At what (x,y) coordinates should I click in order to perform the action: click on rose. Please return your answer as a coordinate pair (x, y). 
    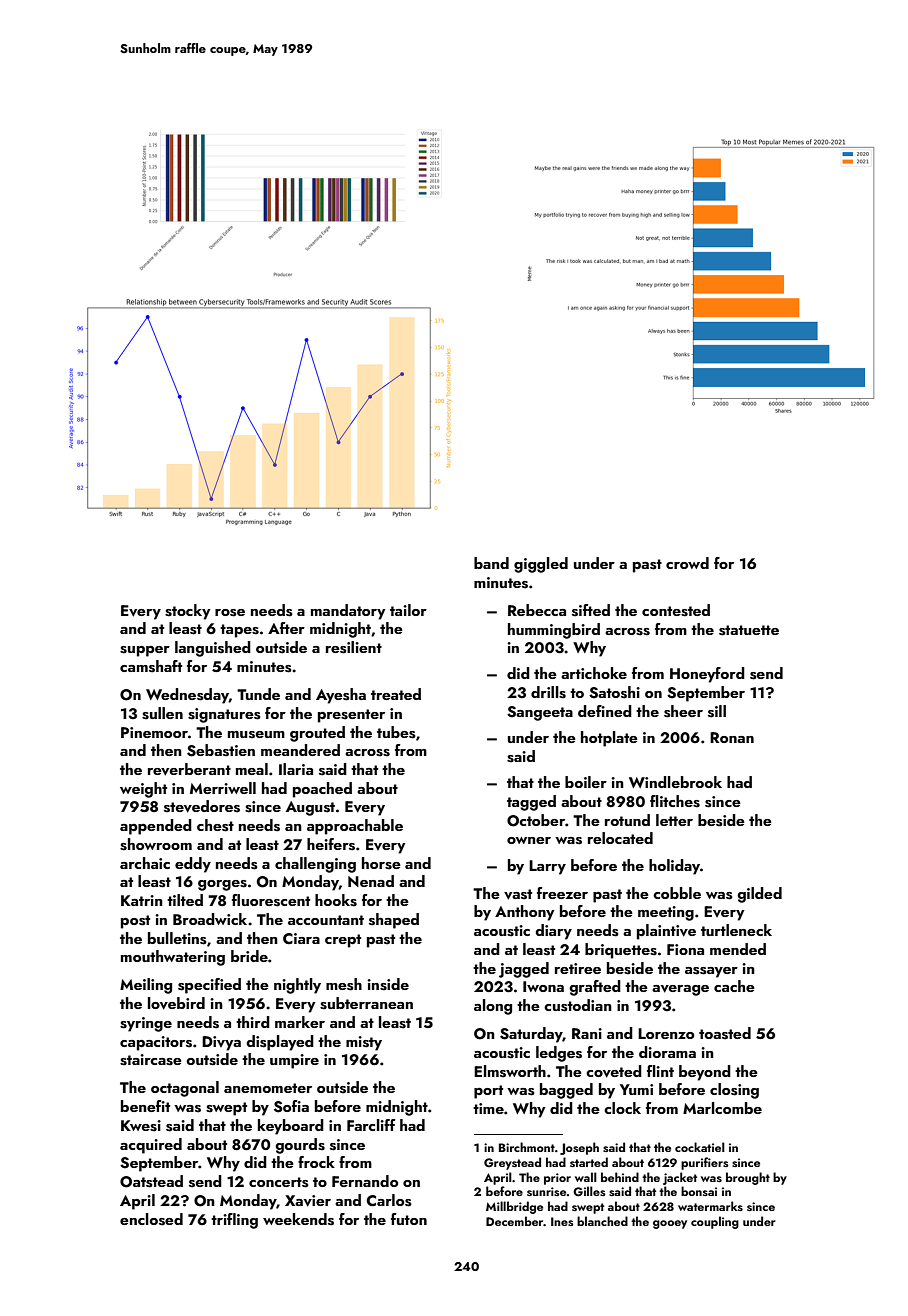
    Looking at the image, I should click on (230, 613).
